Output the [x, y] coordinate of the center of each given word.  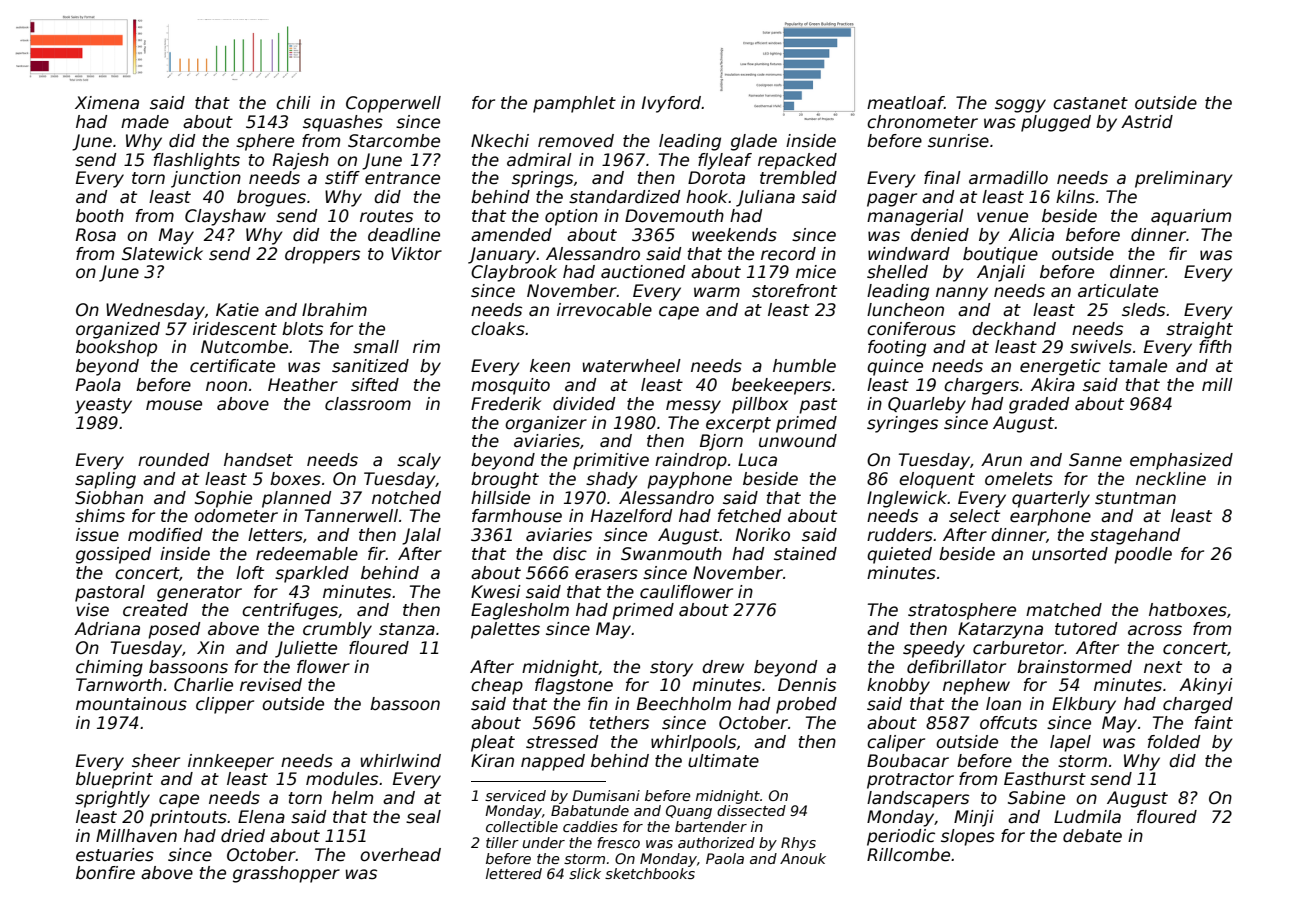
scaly [419, 461]
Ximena [107, 103]
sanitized [370, 366]
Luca [757, 460]
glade [754, 142]
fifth [1215, 346]
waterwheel [631, 366]
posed [174, 630]
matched [1064, 610]
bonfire [105, 873]
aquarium [1191, 217]
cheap [497, 686]
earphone [1050, 517]
